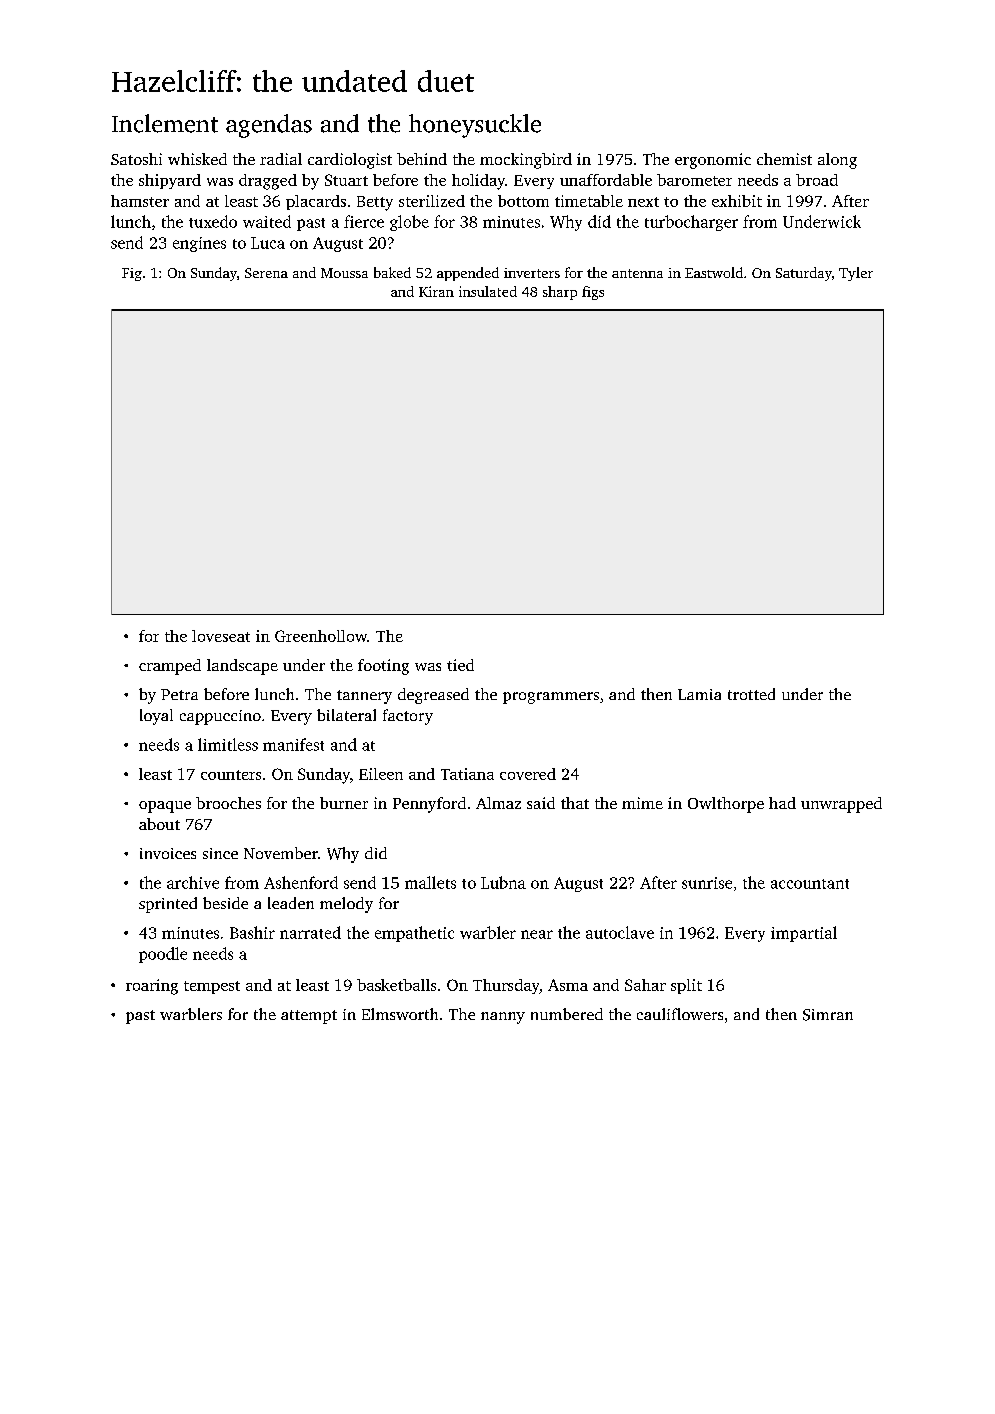 This screenshot has width=995, height=1414. I want to click on Simran, so click(828, 1015).
